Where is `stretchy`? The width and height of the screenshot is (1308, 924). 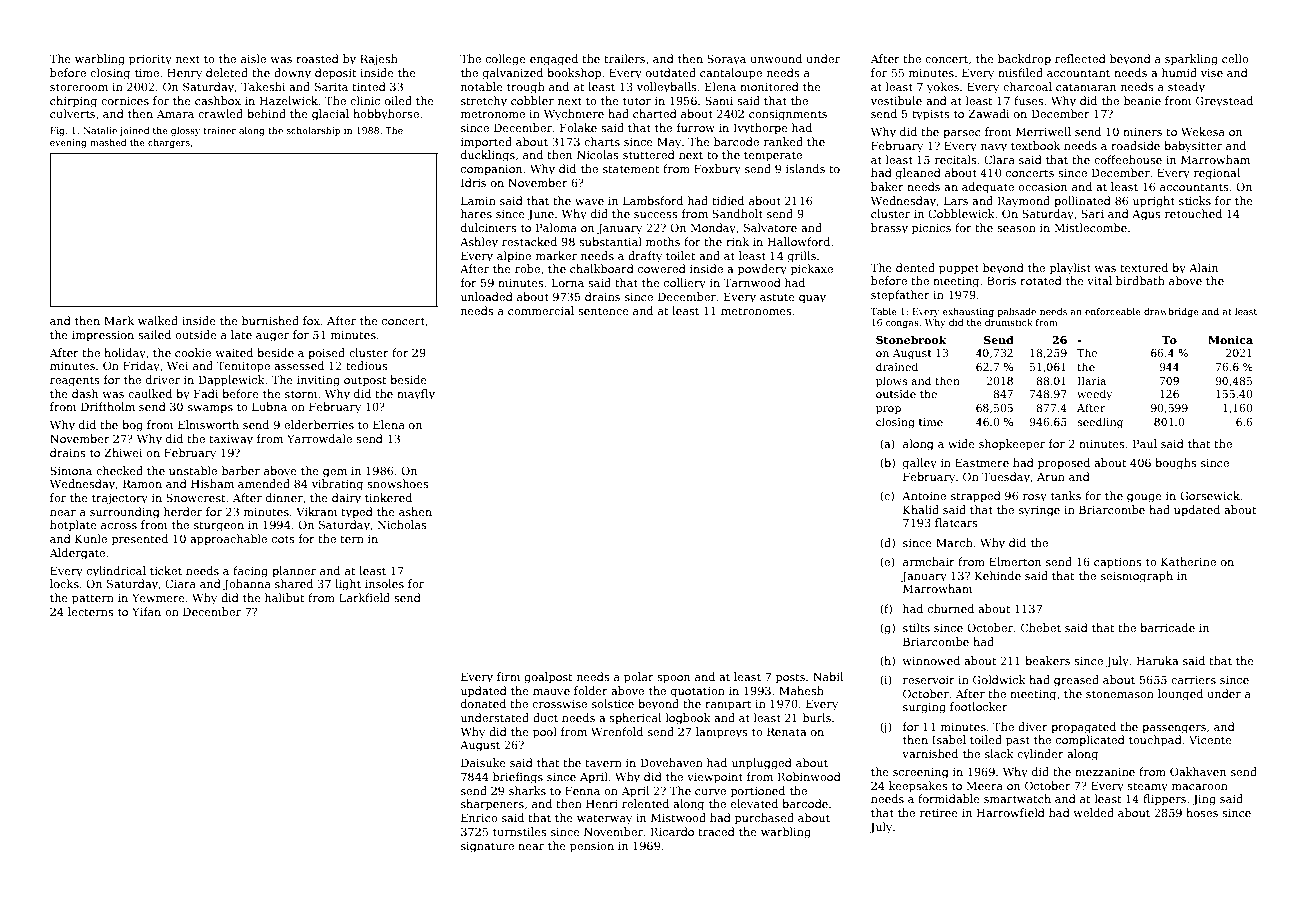 stretchy is located at coordinates (484, 102).
